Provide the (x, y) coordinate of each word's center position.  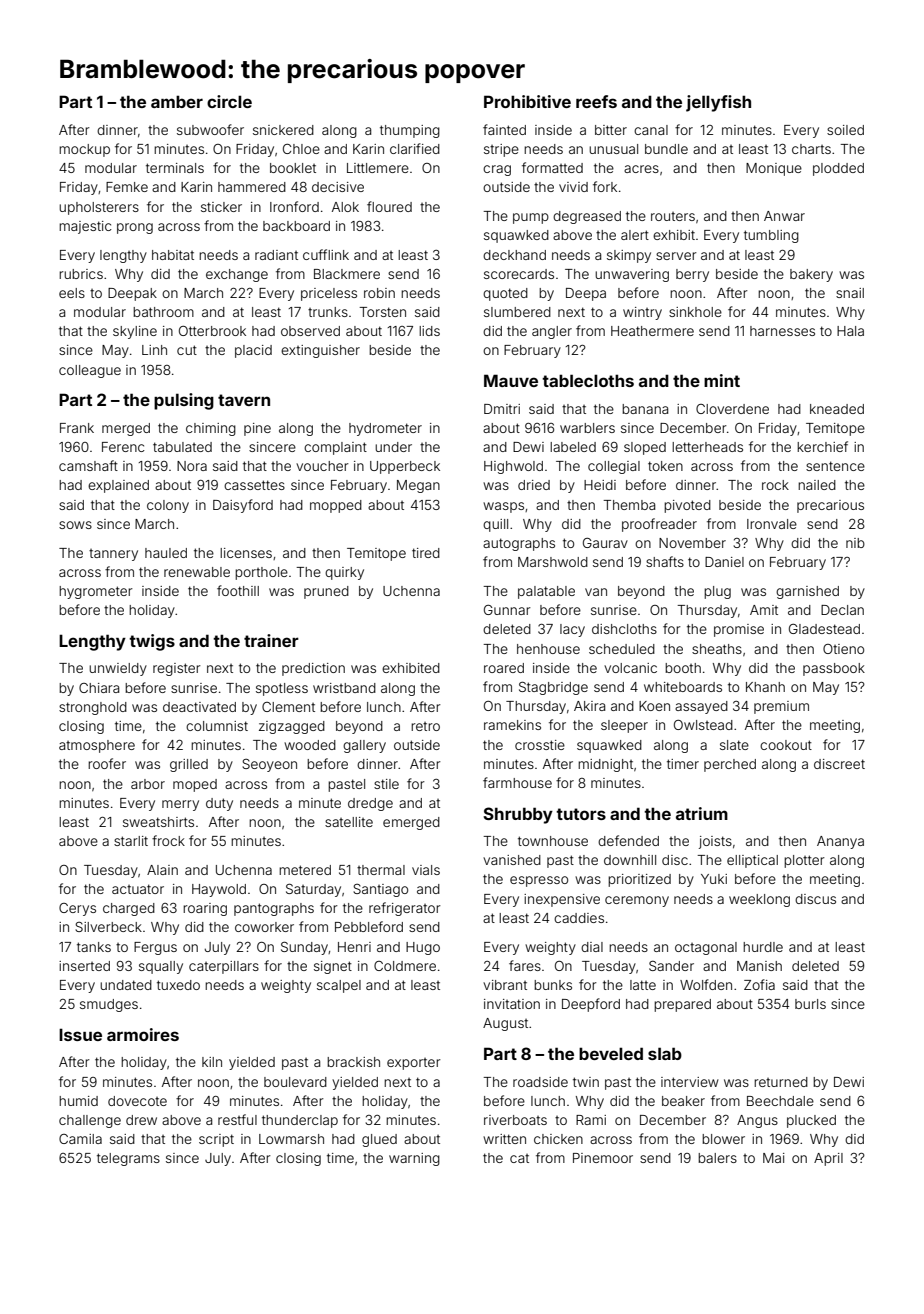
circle (229, 101)
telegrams (128, 1159)
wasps (503, 507)
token (665, 466)
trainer (271, 640)
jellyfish (718, 103)
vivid (573, 187)
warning (414, 1159)
